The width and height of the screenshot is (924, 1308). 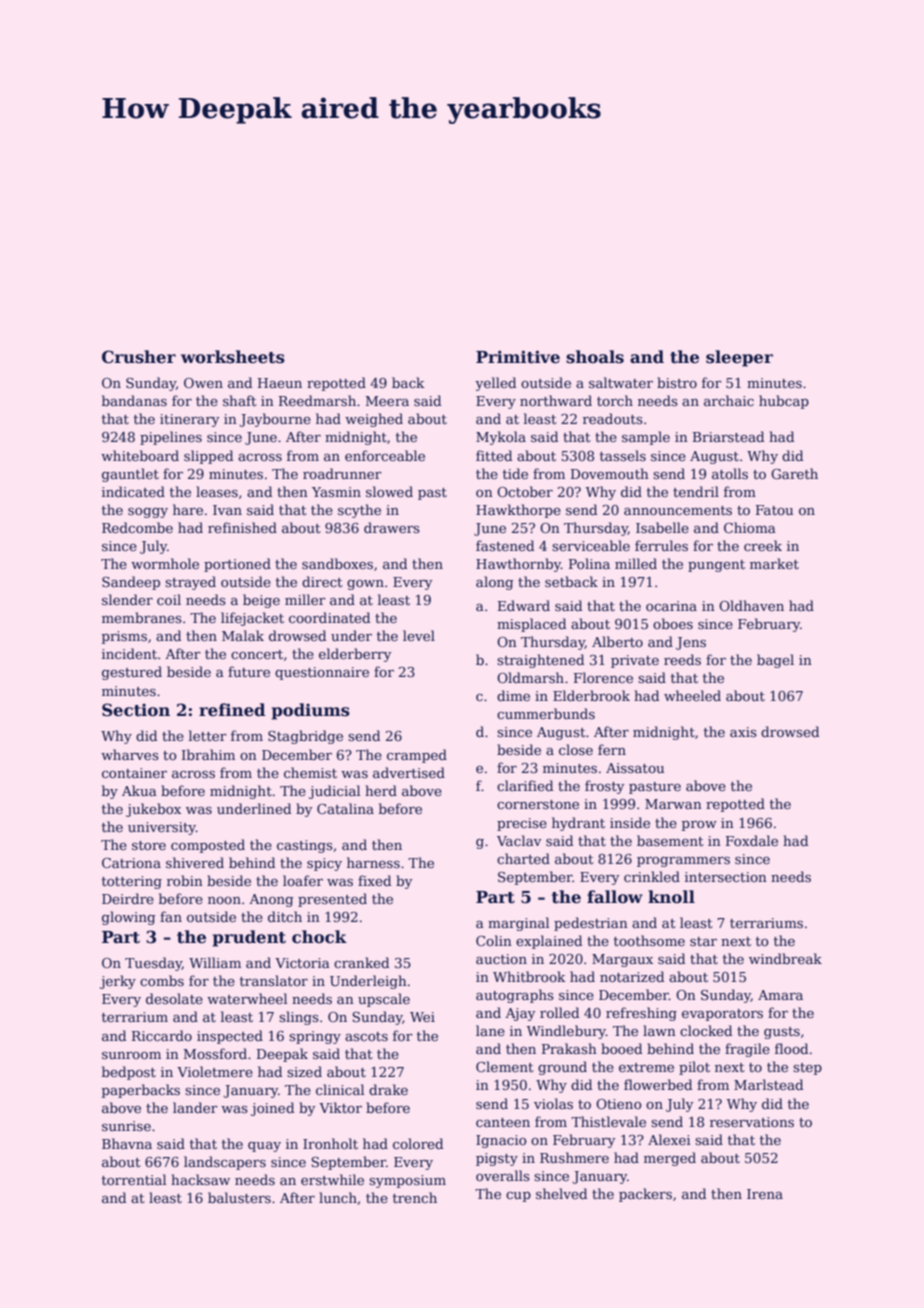 What do you see at coordinates (531, 625) in the screenshot?
I see `misplaced` at bounding box center [531, 625].
